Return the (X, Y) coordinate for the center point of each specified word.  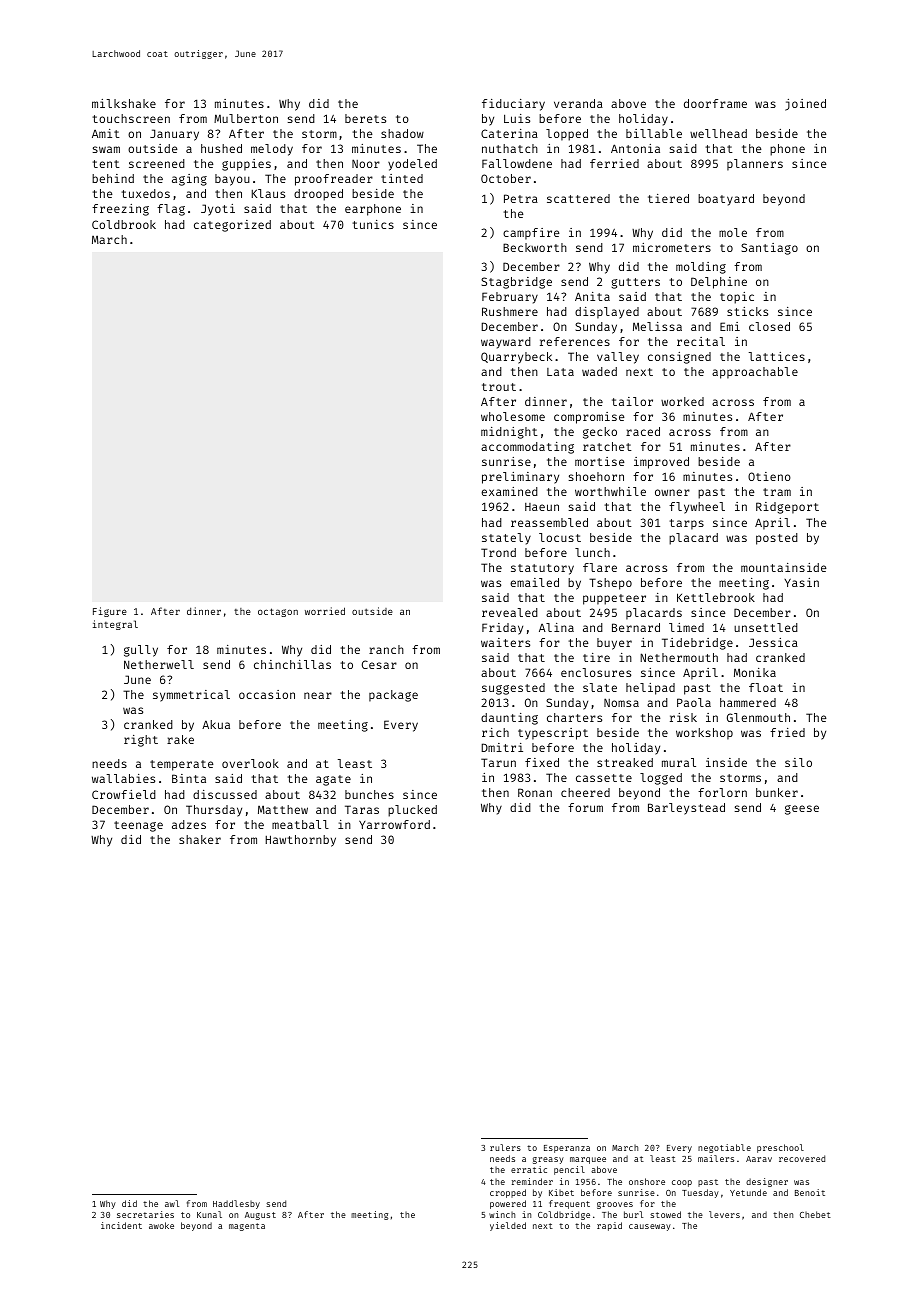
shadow (402, 133)
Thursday (214, 811)
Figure (110, 612)
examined (509, 491)
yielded (508, 1226)
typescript (553, 734)
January (174, 135)
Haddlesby (236, 1204)
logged (661, 779)
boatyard (726, 200)
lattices (777, 356)
